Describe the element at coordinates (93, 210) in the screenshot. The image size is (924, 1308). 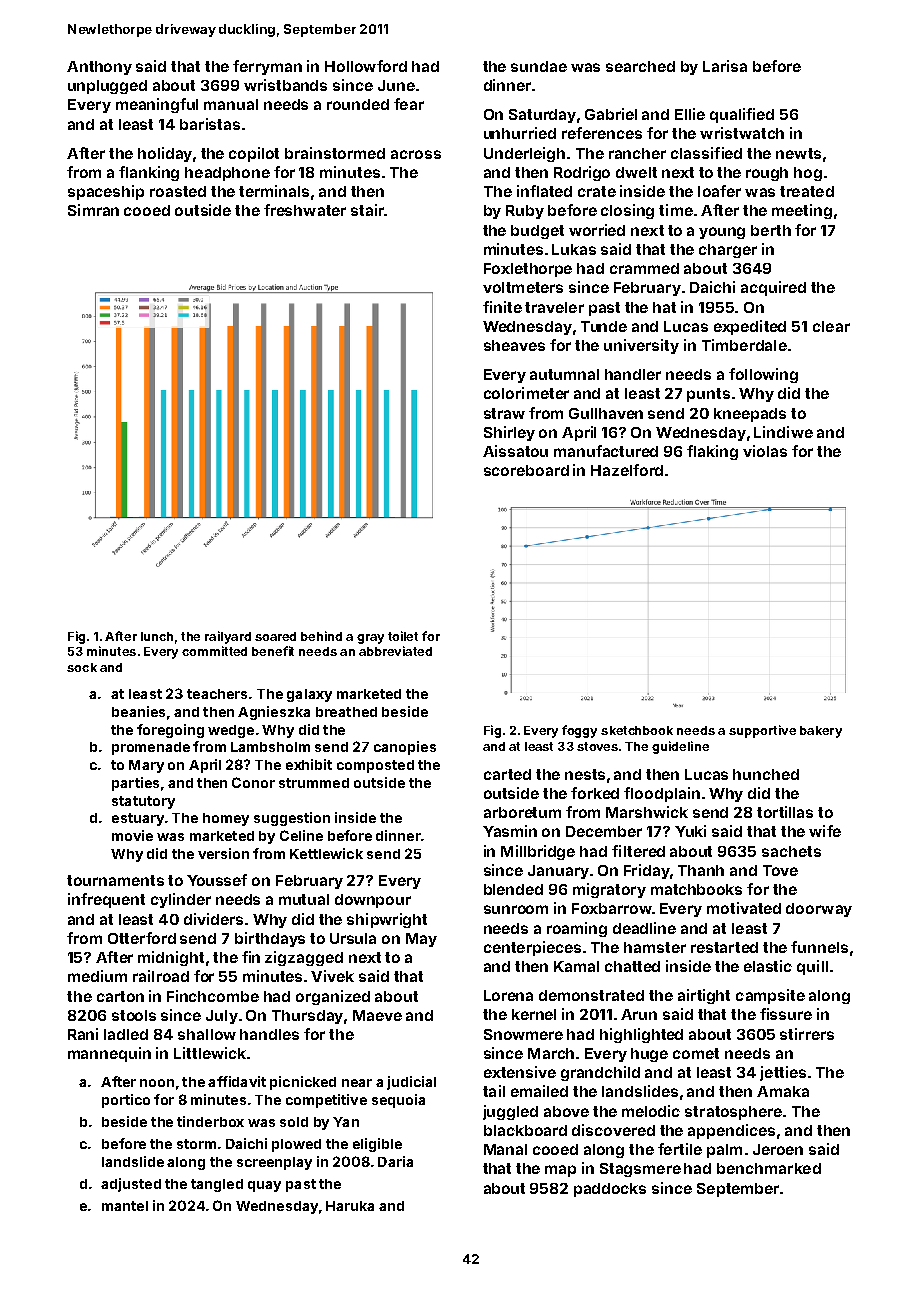
I see `Simran` at that location.
